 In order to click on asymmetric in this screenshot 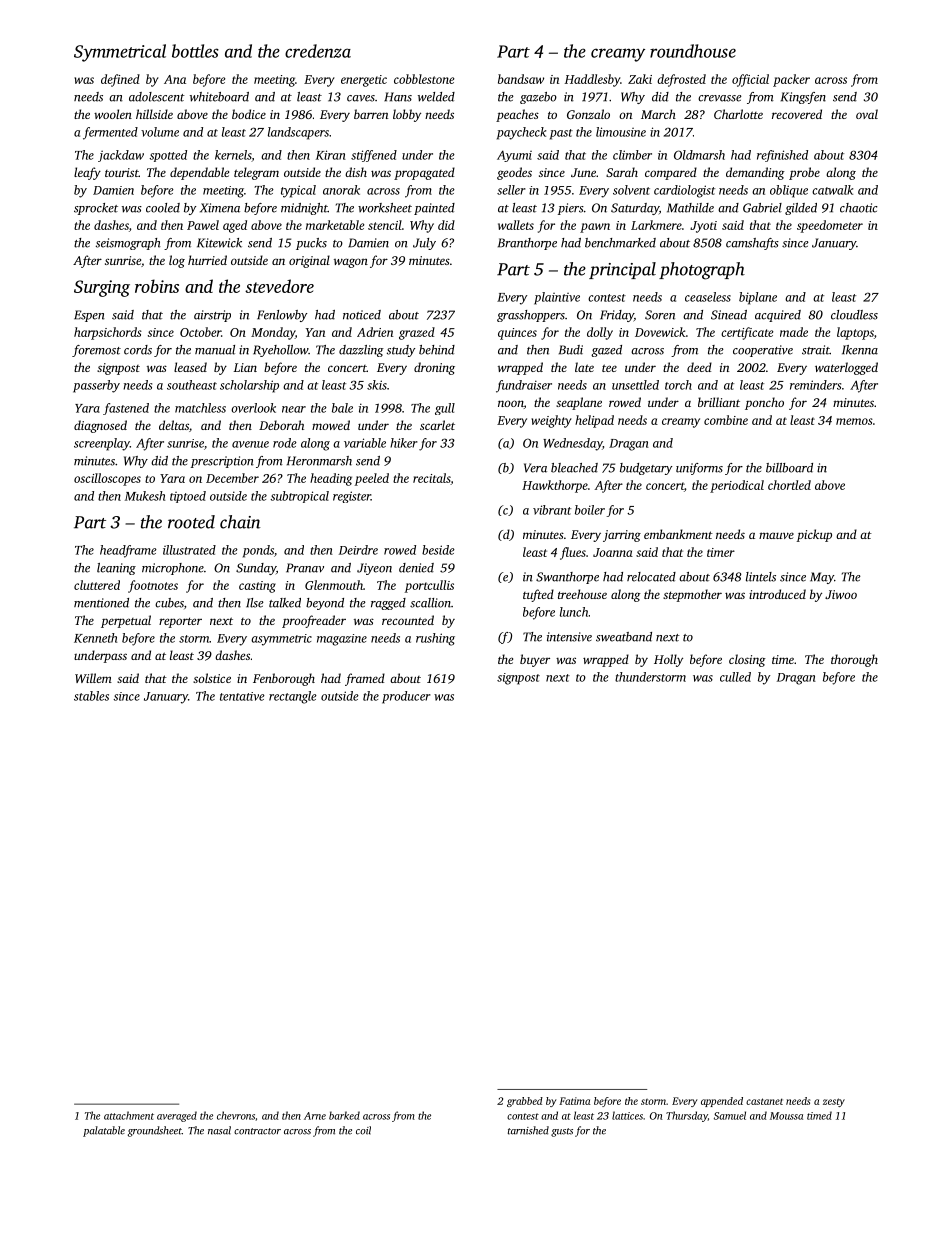, I will do `click(281, 640)`.
